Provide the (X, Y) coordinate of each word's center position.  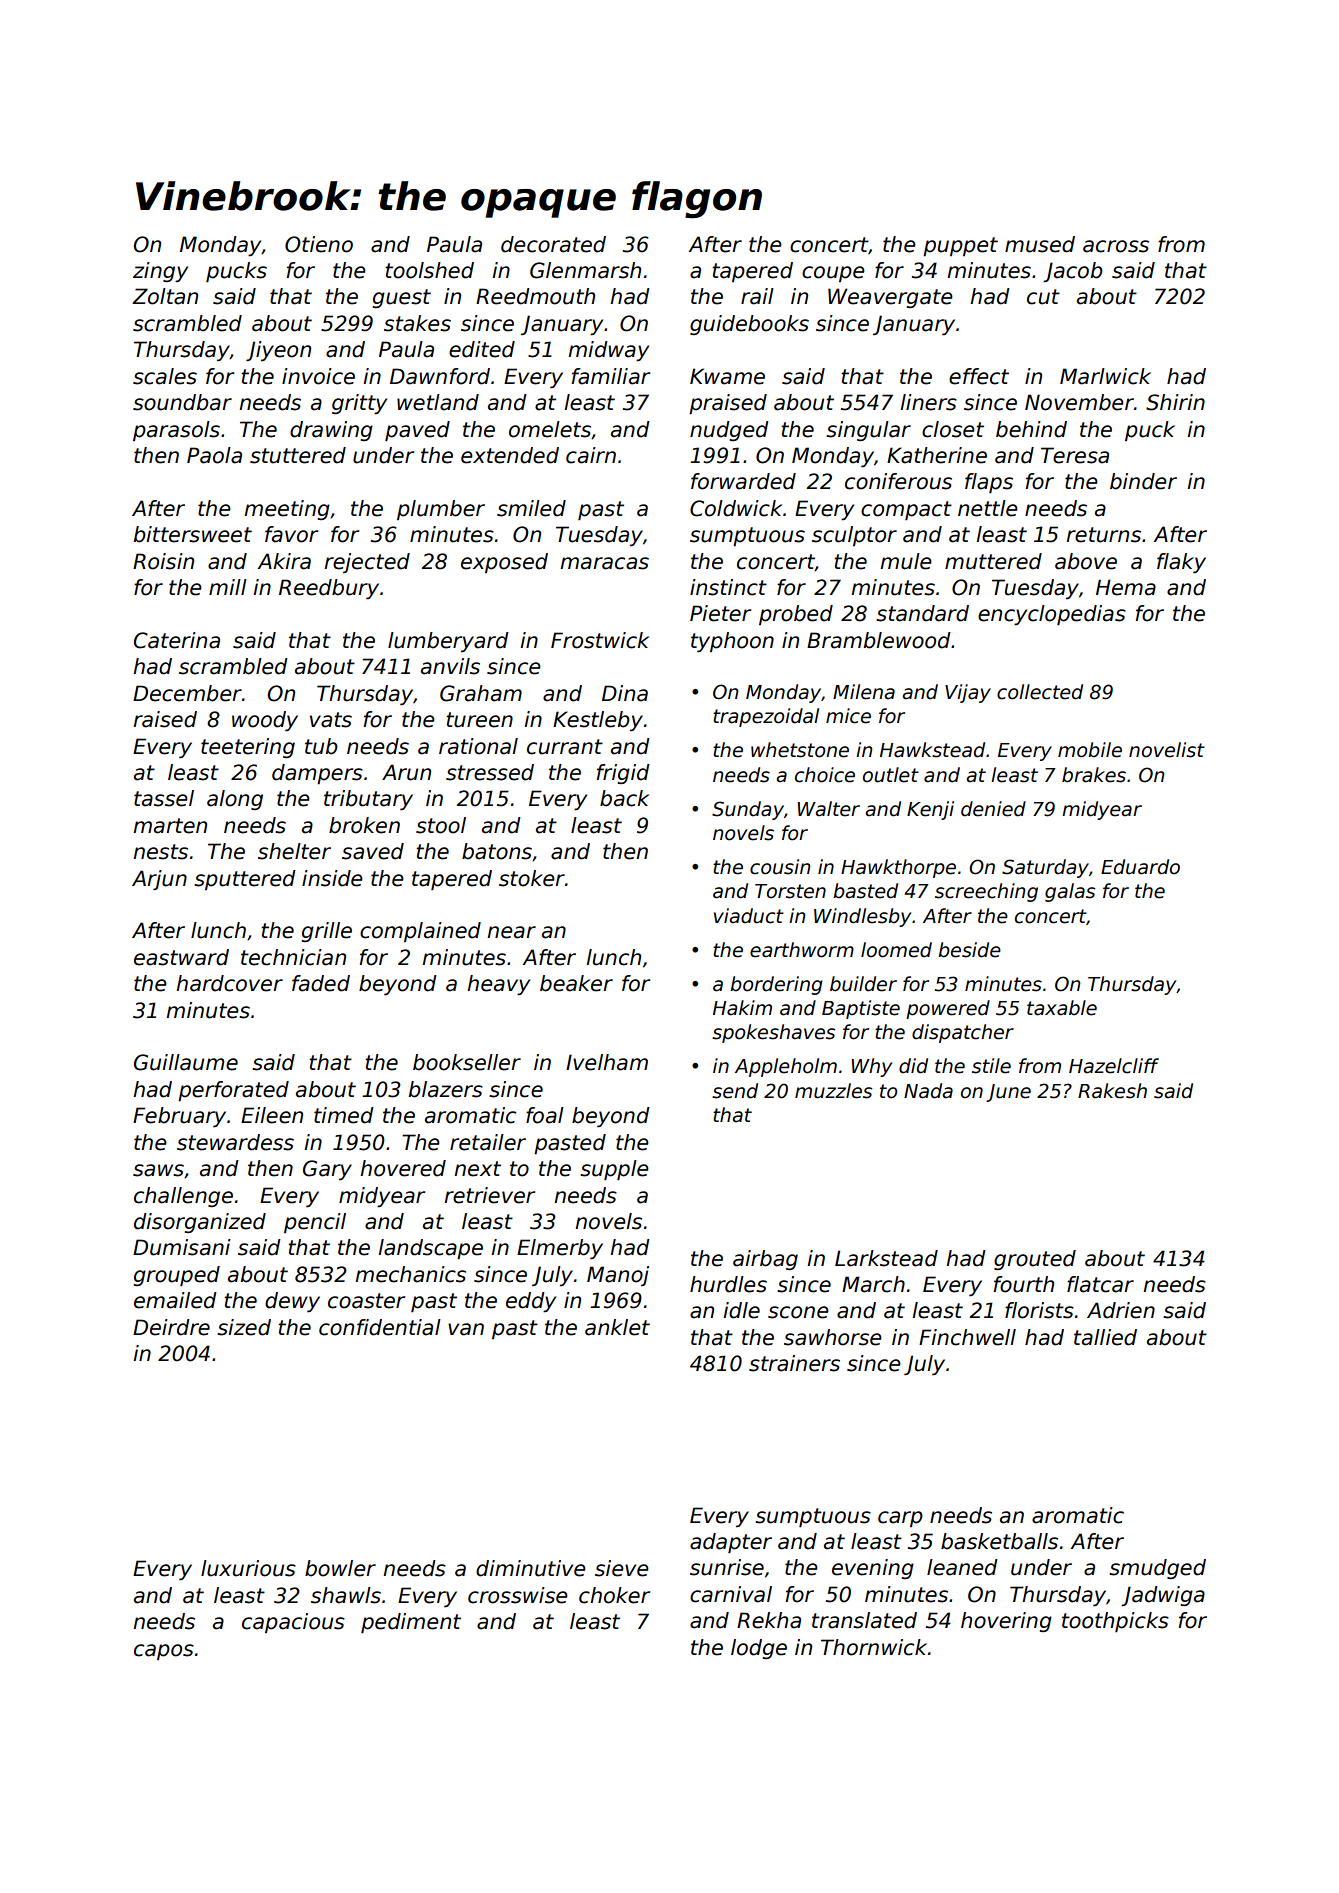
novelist (1167, 750)
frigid (623, 774)
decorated (553, 244)
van (466, 1329)
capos (164, 1652)
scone (798, 1312)
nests (160, 852)
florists (1039, 1310)
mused (1040, 244)
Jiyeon (278, 351)
